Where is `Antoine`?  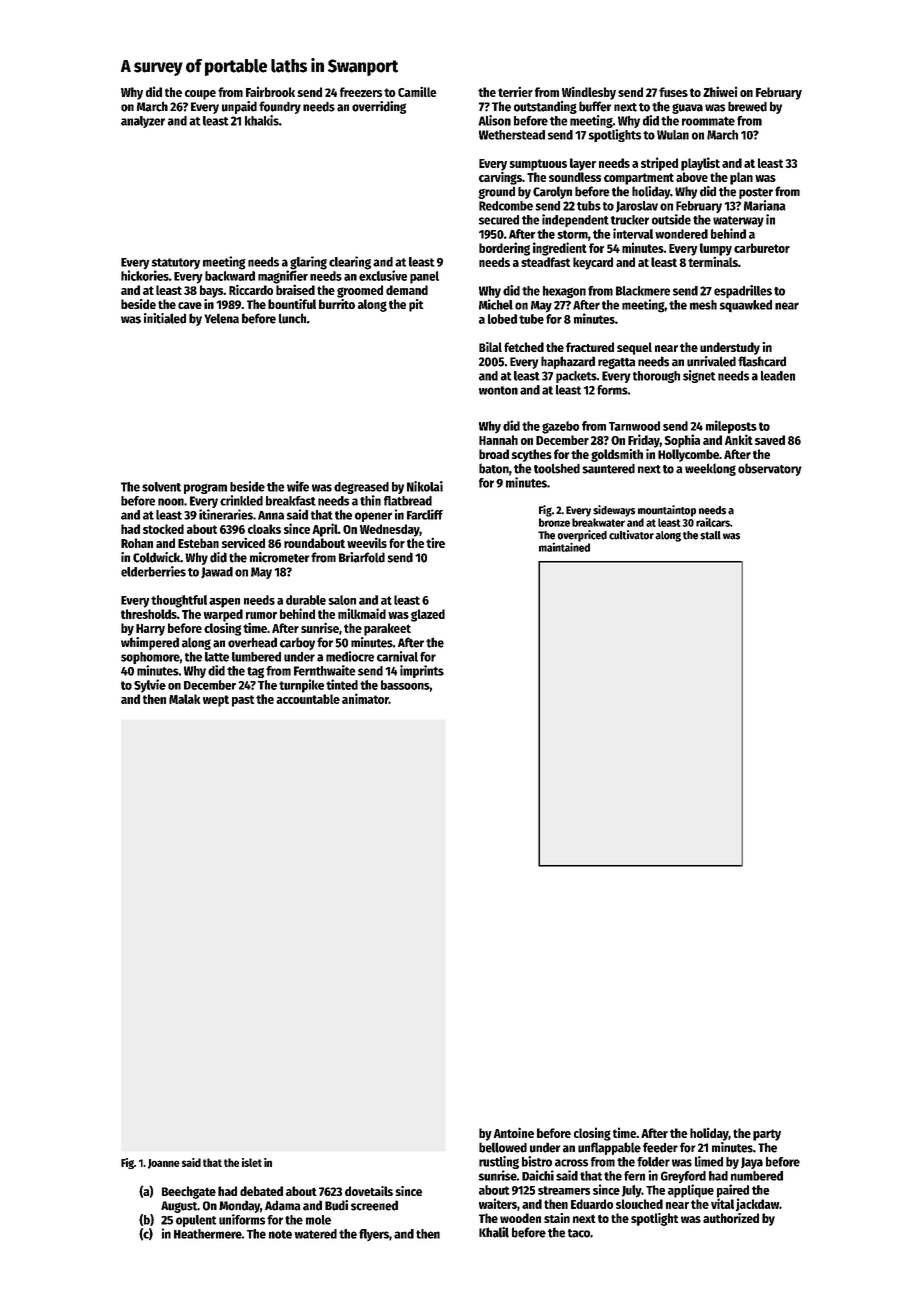
Antoine is located at coordinates (514, 1132).
